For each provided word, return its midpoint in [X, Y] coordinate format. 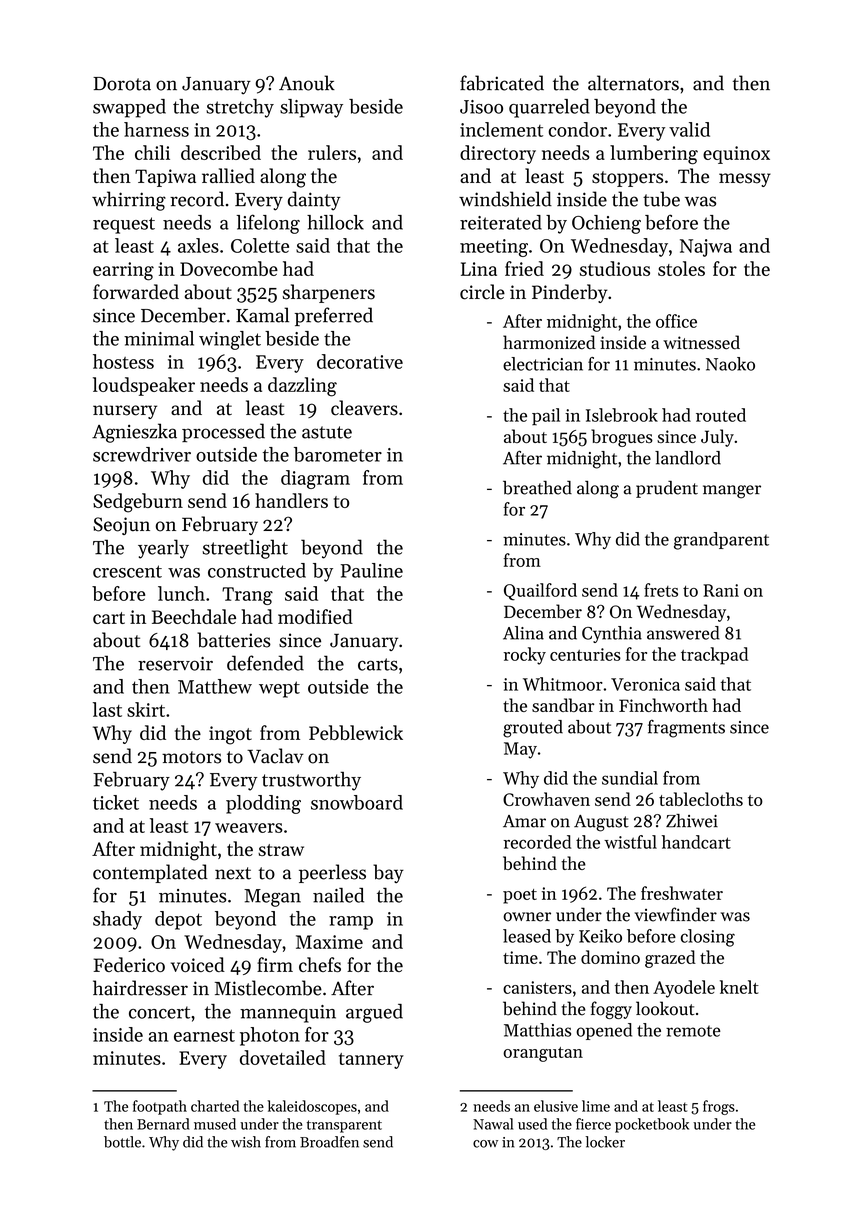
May [520, 750]
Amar [524, 821]
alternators [633, 83]
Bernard [163, 1124]
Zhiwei [692, 821]
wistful [630, 842]
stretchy [240, 108]
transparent [344, 1126]
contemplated [150, 873]
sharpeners [329, 293]
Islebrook [622, 415]
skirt [146, 709]
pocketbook [652, 1125]
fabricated [502, 83]
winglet [230, 340]
